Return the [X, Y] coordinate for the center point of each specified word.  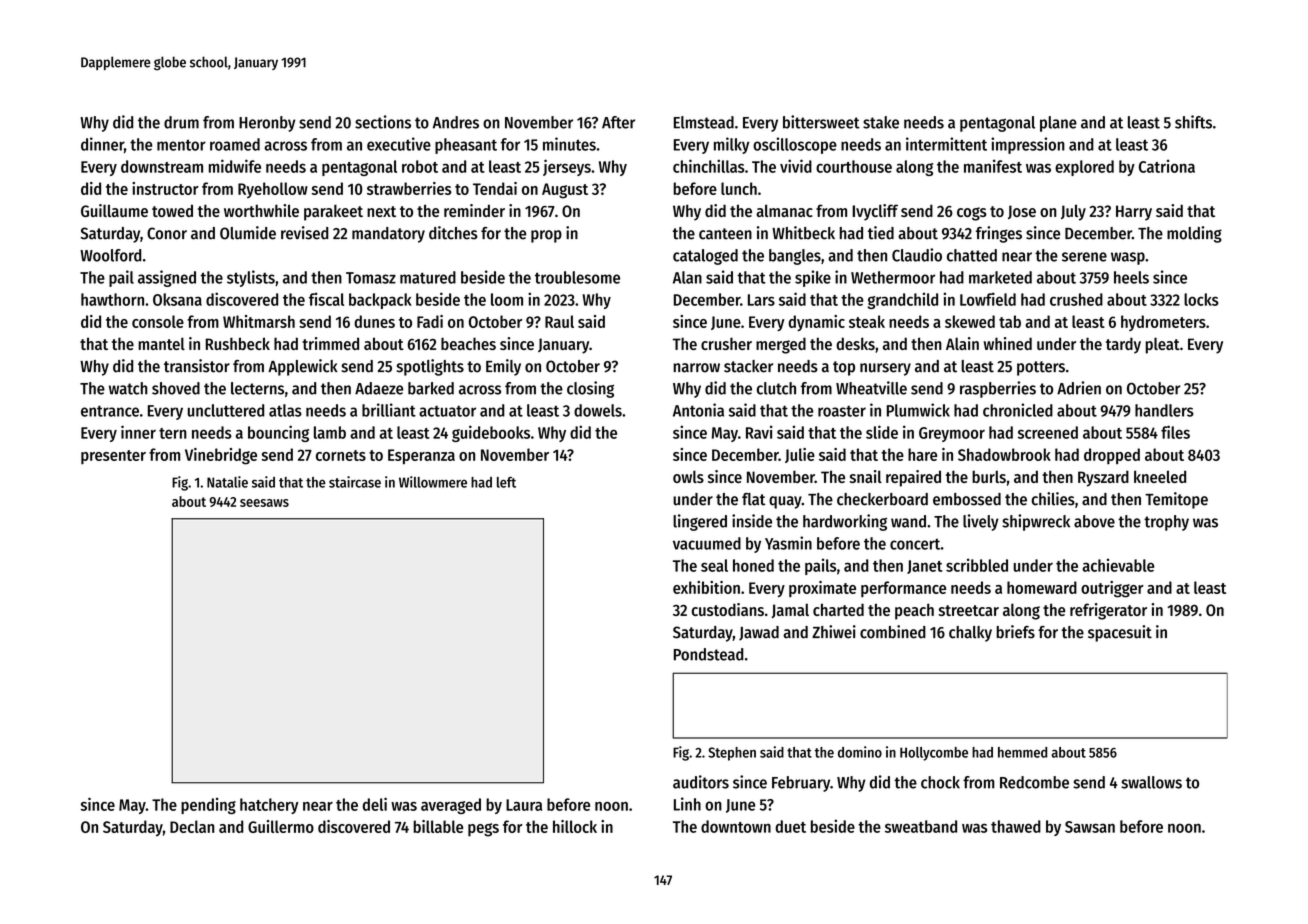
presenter [113, 457]
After [618, 122]
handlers [1164, 410]
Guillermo [281, 826]
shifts [1193, 122]
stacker [748, 366]
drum [181, 122]
